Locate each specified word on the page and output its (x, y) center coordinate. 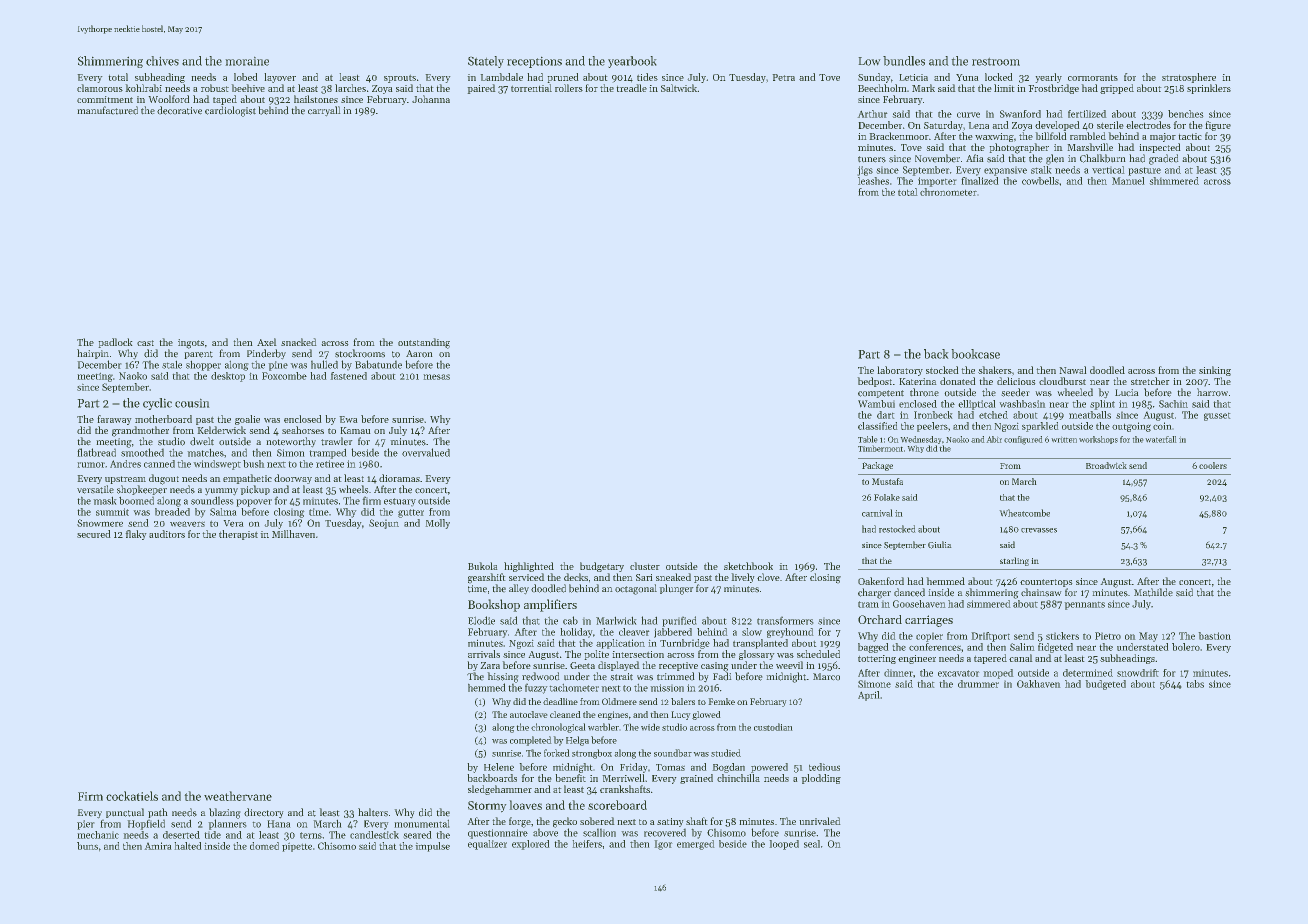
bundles (904, 61)
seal (812, 844)
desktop (228, 377)
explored (531, 845)
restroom (996, 61)
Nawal (1073, 370)
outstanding (424, 343)
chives (162, 61)
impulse (432, 847)
